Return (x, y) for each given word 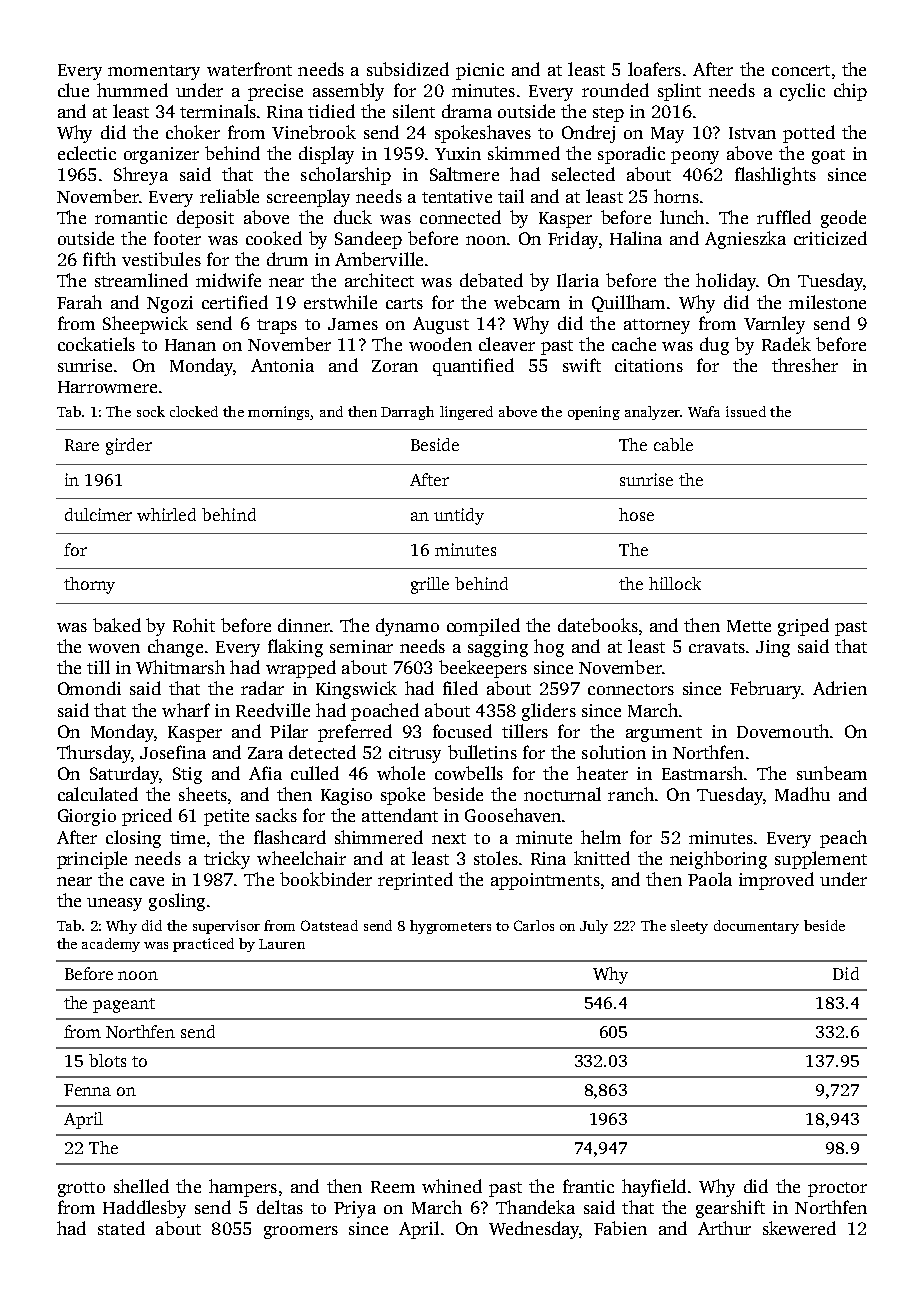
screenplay (308, 198)
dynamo (407, 627)
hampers (243, 1188)
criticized (830, 238)
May (667, 135)
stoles (496, 858)
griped (803, 627)
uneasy (114, 904)
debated (491, 280)
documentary (756, 927)
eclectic (87, 153)
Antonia (282, 365)
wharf (186, 710)
